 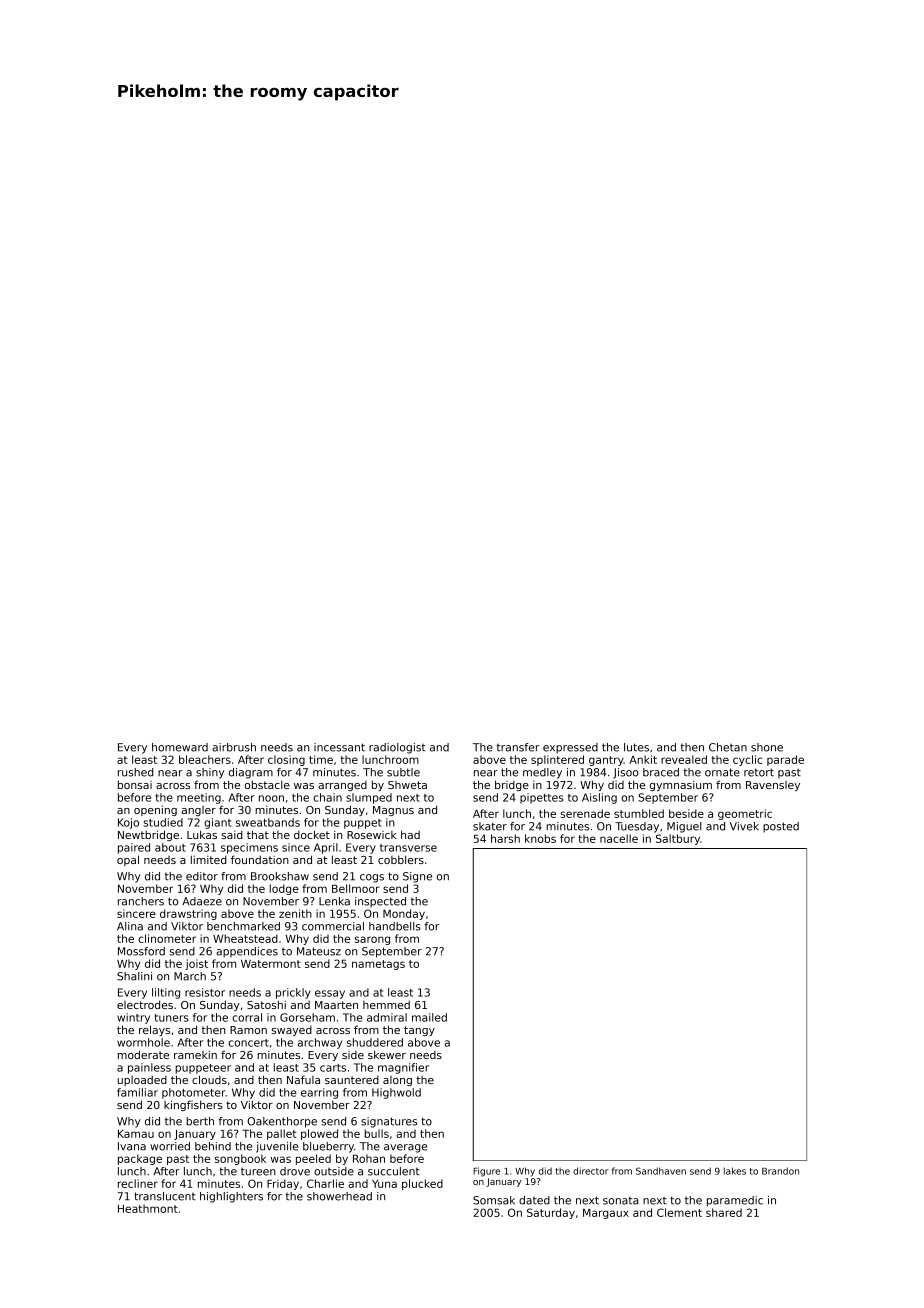 I want to click on tangy, so click(x=419, y=1031).
